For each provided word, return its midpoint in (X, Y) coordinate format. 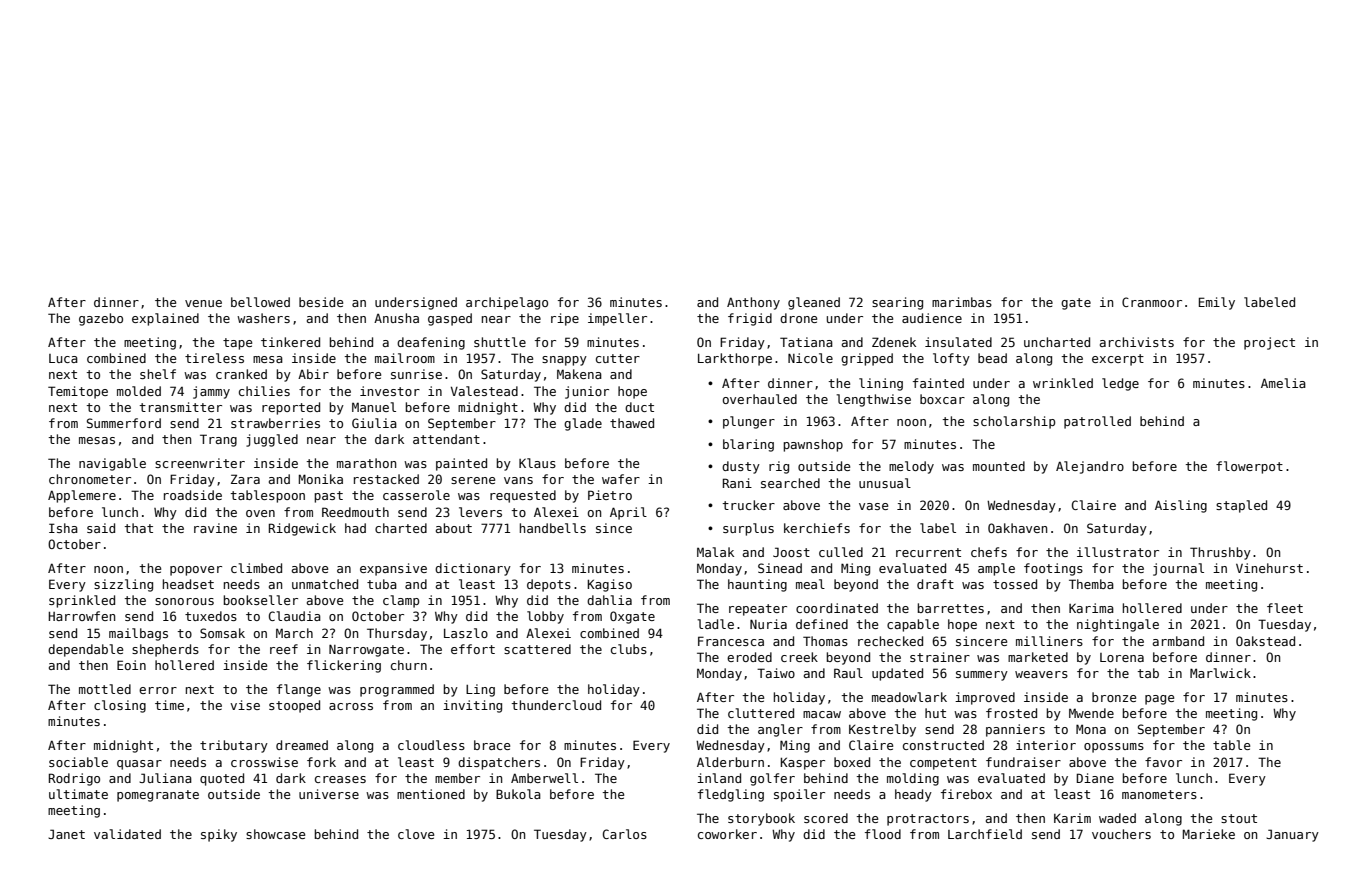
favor (1163, 762)
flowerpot (1249, 467)
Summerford (124, 423)
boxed (852, 762)
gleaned (814, 303)
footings (1053, 569)
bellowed (260, 302)
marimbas (962, 302)
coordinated (837, 608)
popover (196, 571)
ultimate (78, 794)
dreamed (302, 745)
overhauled (760, 399)
